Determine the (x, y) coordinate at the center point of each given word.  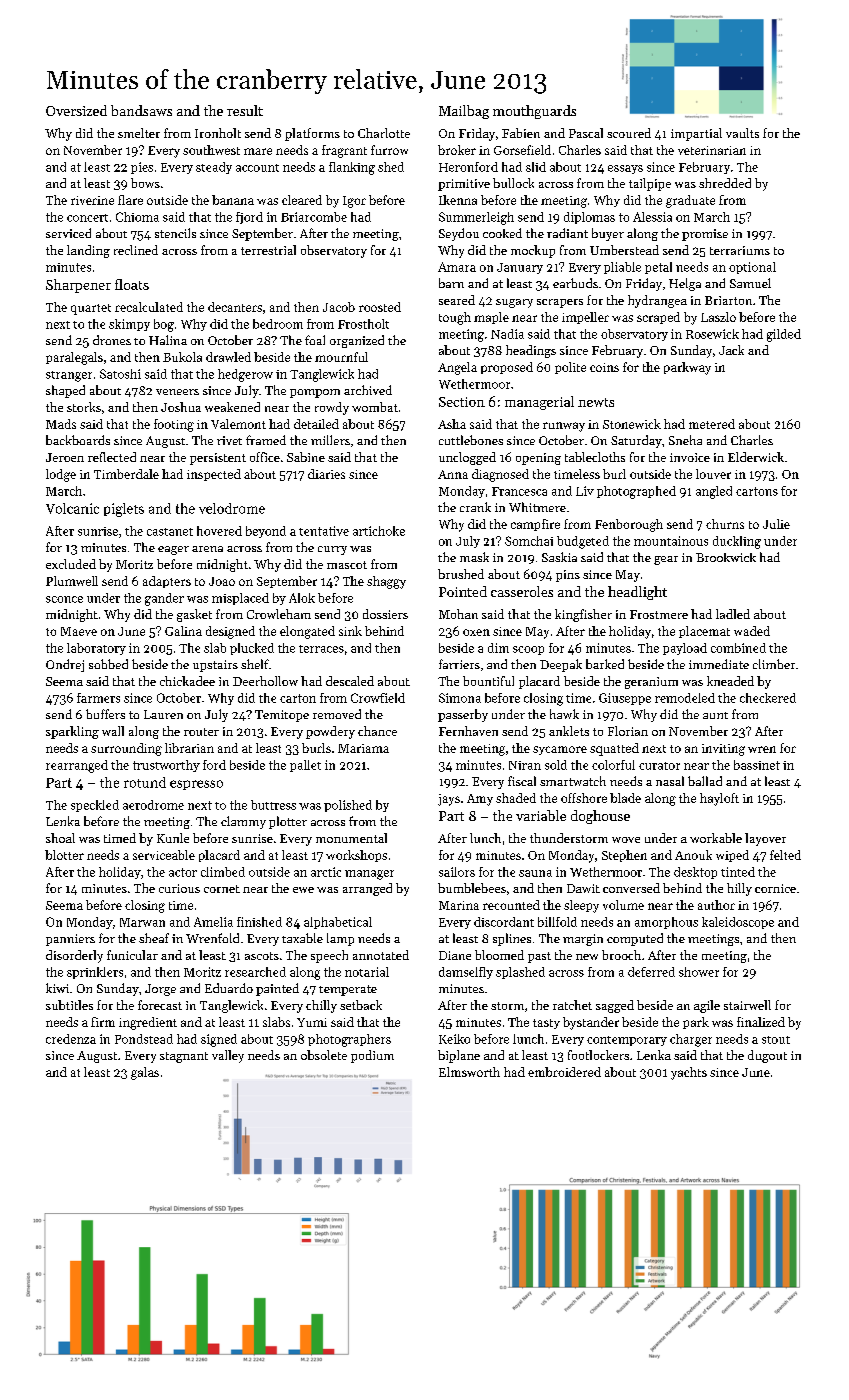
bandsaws (141, 110)
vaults (742, 133)
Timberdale (126, 474)
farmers (98, 698)
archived (368, 390)
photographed (636, 492)
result (245, 110)
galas (145, 1073)
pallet (305, 766)
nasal (670, 781)
